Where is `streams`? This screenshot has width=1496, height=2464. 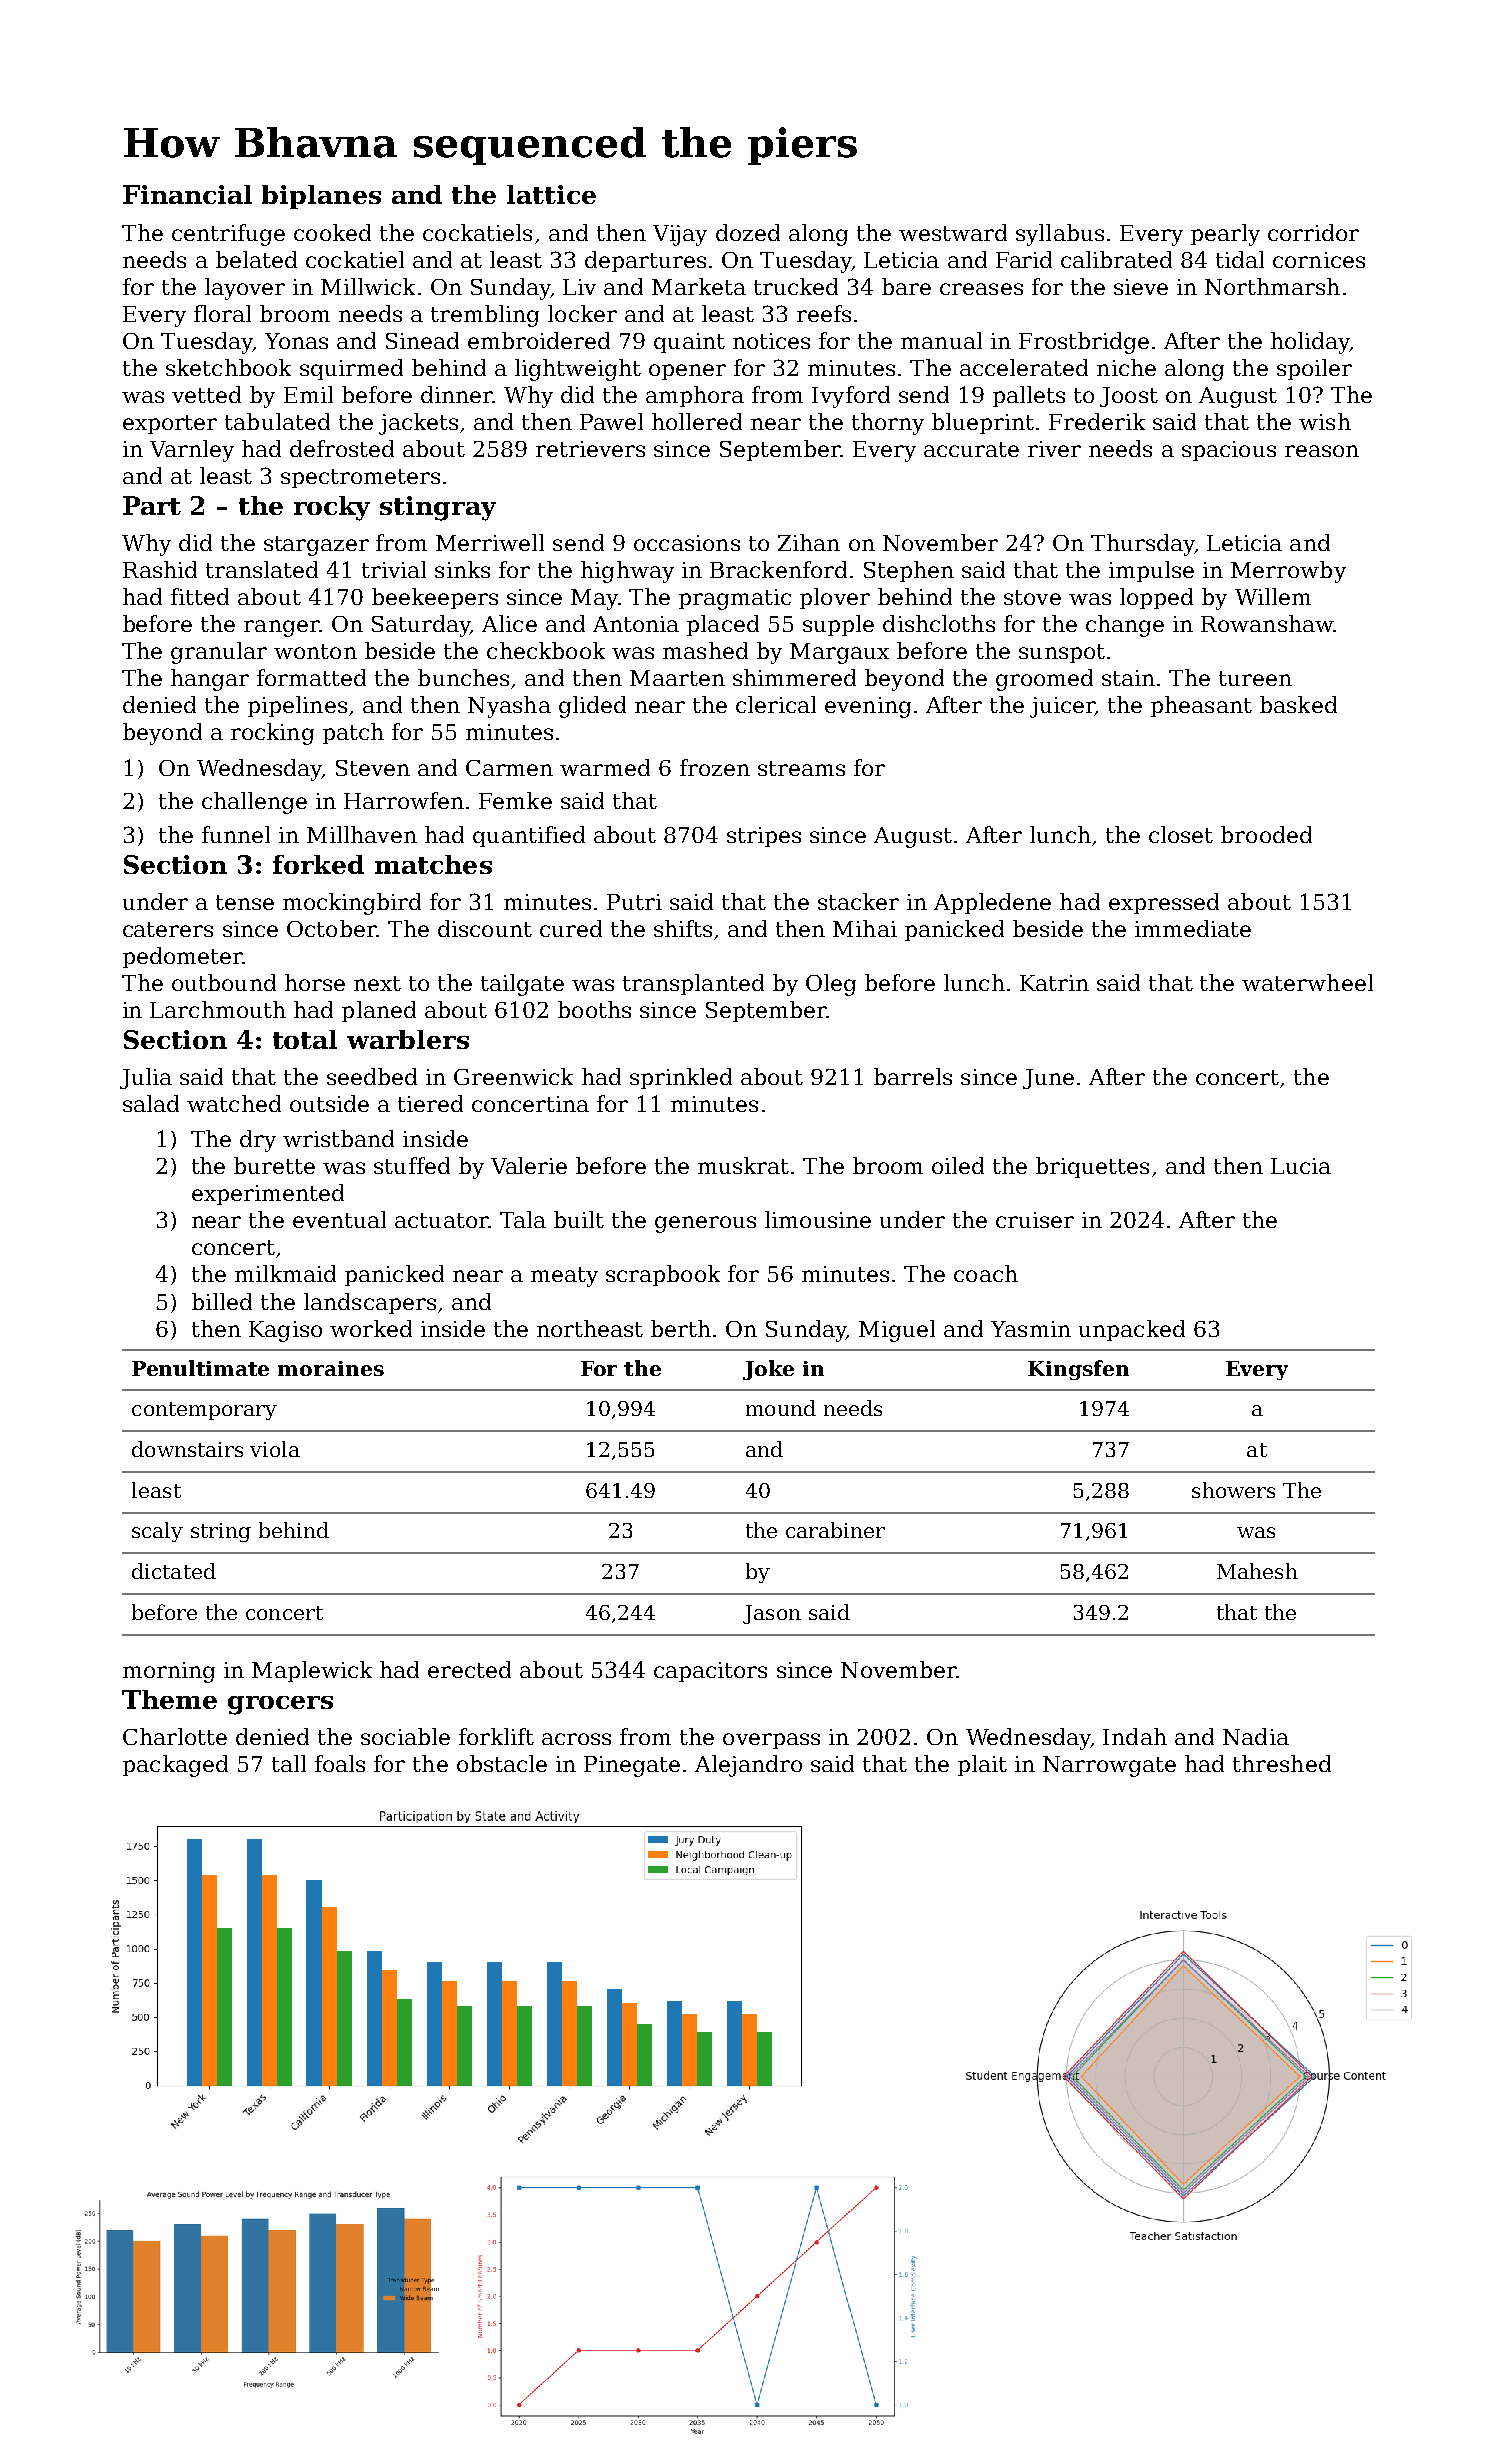
streams is located at coordinates (801, 768).
